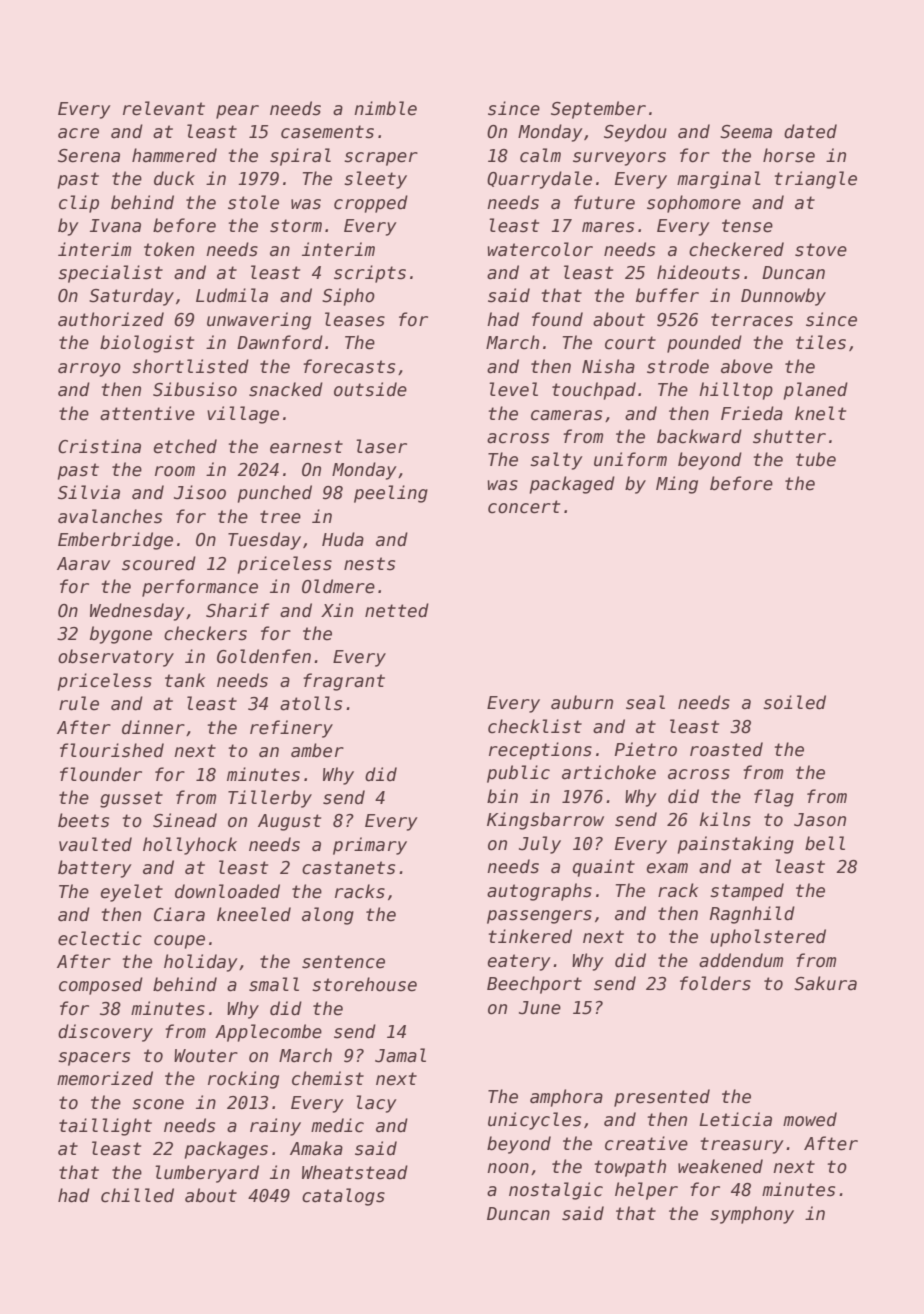 Image resolution: width=924 pixels, height=1314 pixels. Describe the element at coordinates (810, 131) in the screenshot. I see `dated` at that location.
